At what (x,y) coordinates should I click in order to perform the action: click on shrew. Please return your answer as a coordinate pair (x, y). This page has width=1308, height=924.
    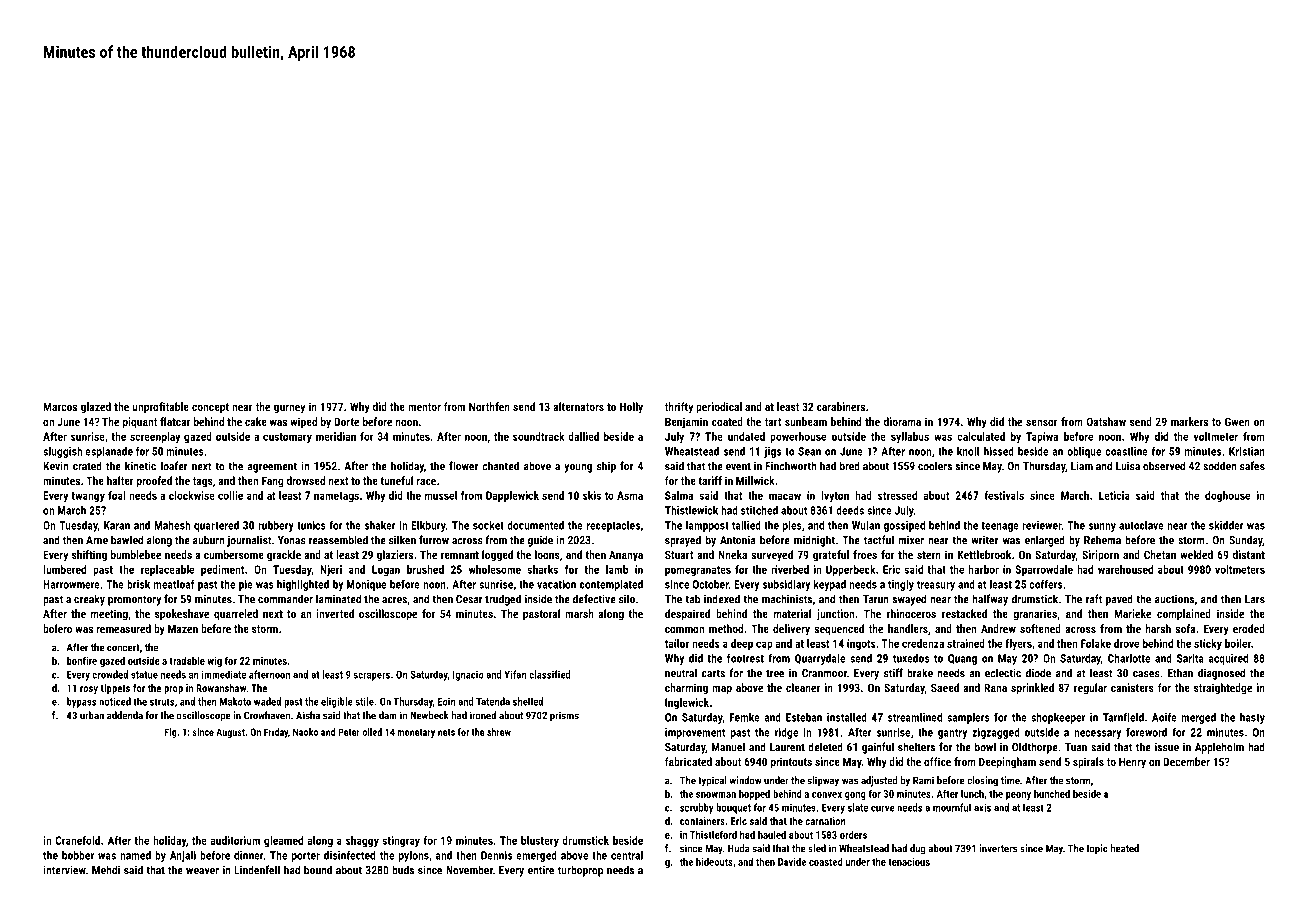
    Looking at the image, I should click on (499, 732).
